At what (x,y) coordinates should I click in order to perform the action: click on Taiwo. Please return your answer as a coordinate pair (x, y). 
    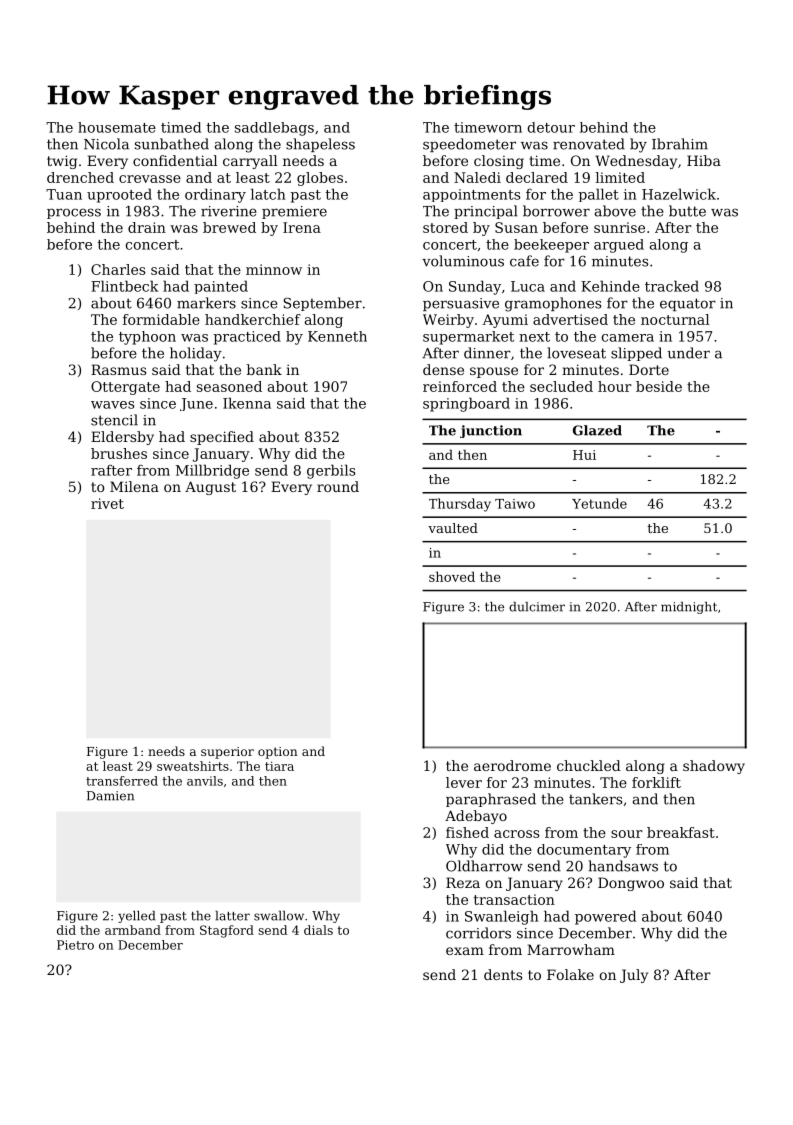
    Looking at the image, I should click on (515, 504).
